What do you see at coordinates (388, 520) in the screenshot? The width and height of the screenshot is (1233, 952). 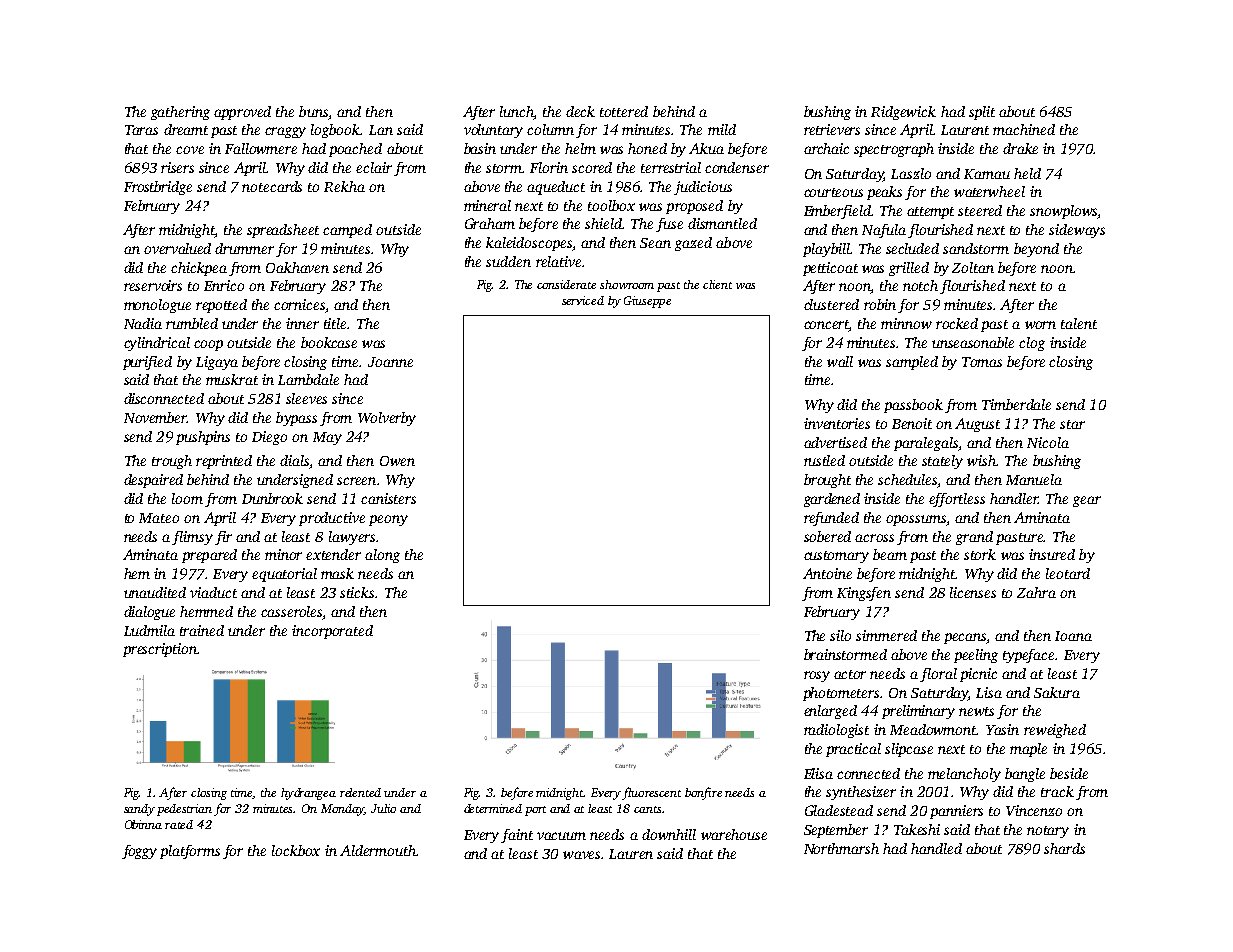 I see `peony` at bounding box center [388, 520].
